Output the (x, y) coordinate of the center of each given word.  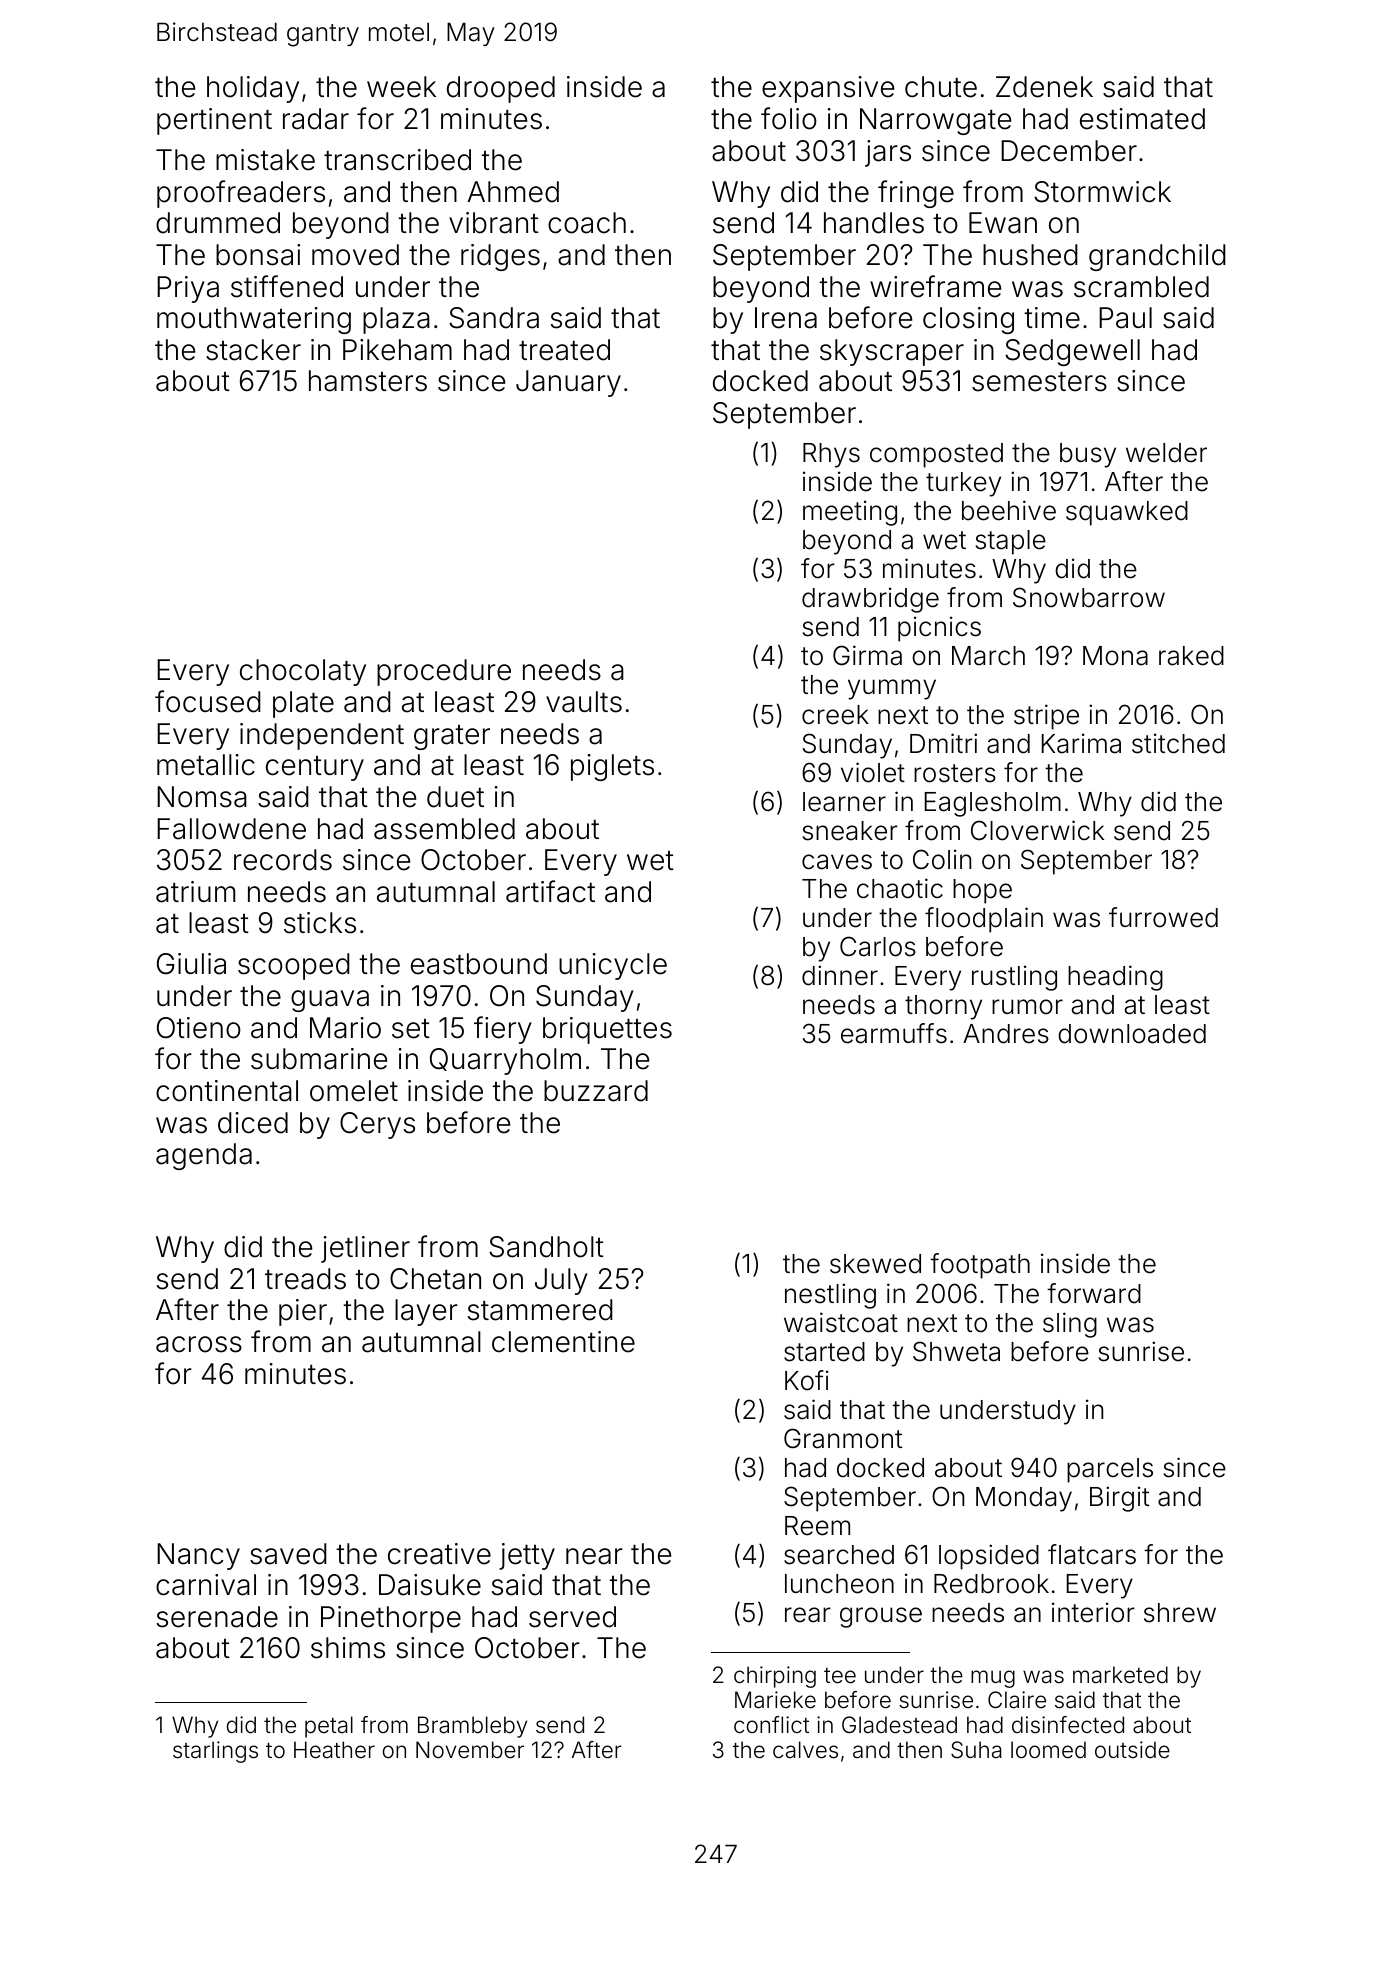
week (401, 87)
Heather (334, 1750)
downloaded (1132, 1034)
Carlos (878, 946)
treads (305, 1279)
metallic (206, 765)
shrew (1180, 1613)
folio (789, 118)
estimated (1142, 119)
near (594, 1556)
